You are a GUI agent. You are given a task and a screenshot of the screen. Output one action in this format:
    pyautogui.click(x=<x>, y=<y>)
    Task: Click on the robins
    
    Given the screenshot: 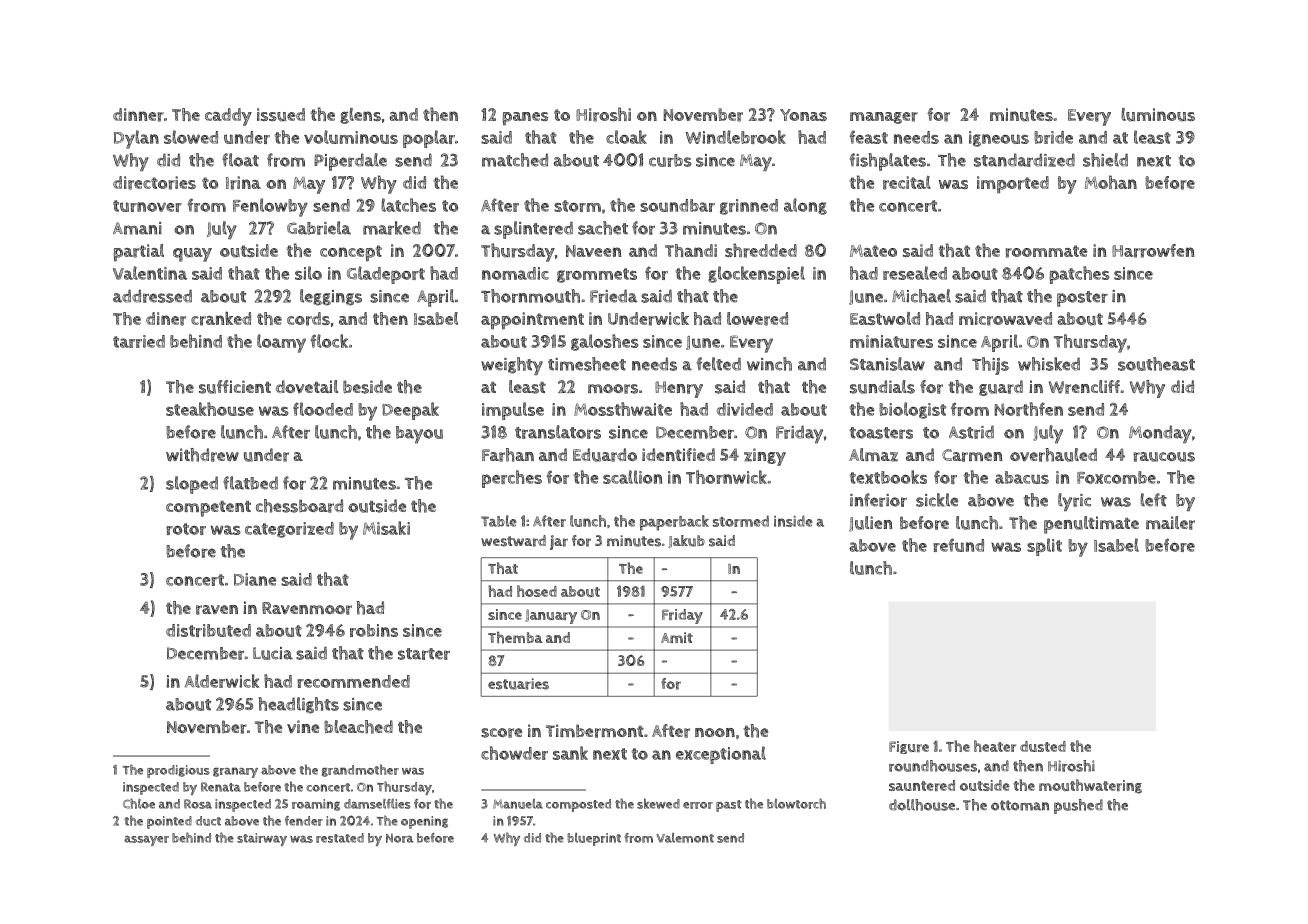 What is the action you would take?
    pyautogui.click(x=374, y=630)
